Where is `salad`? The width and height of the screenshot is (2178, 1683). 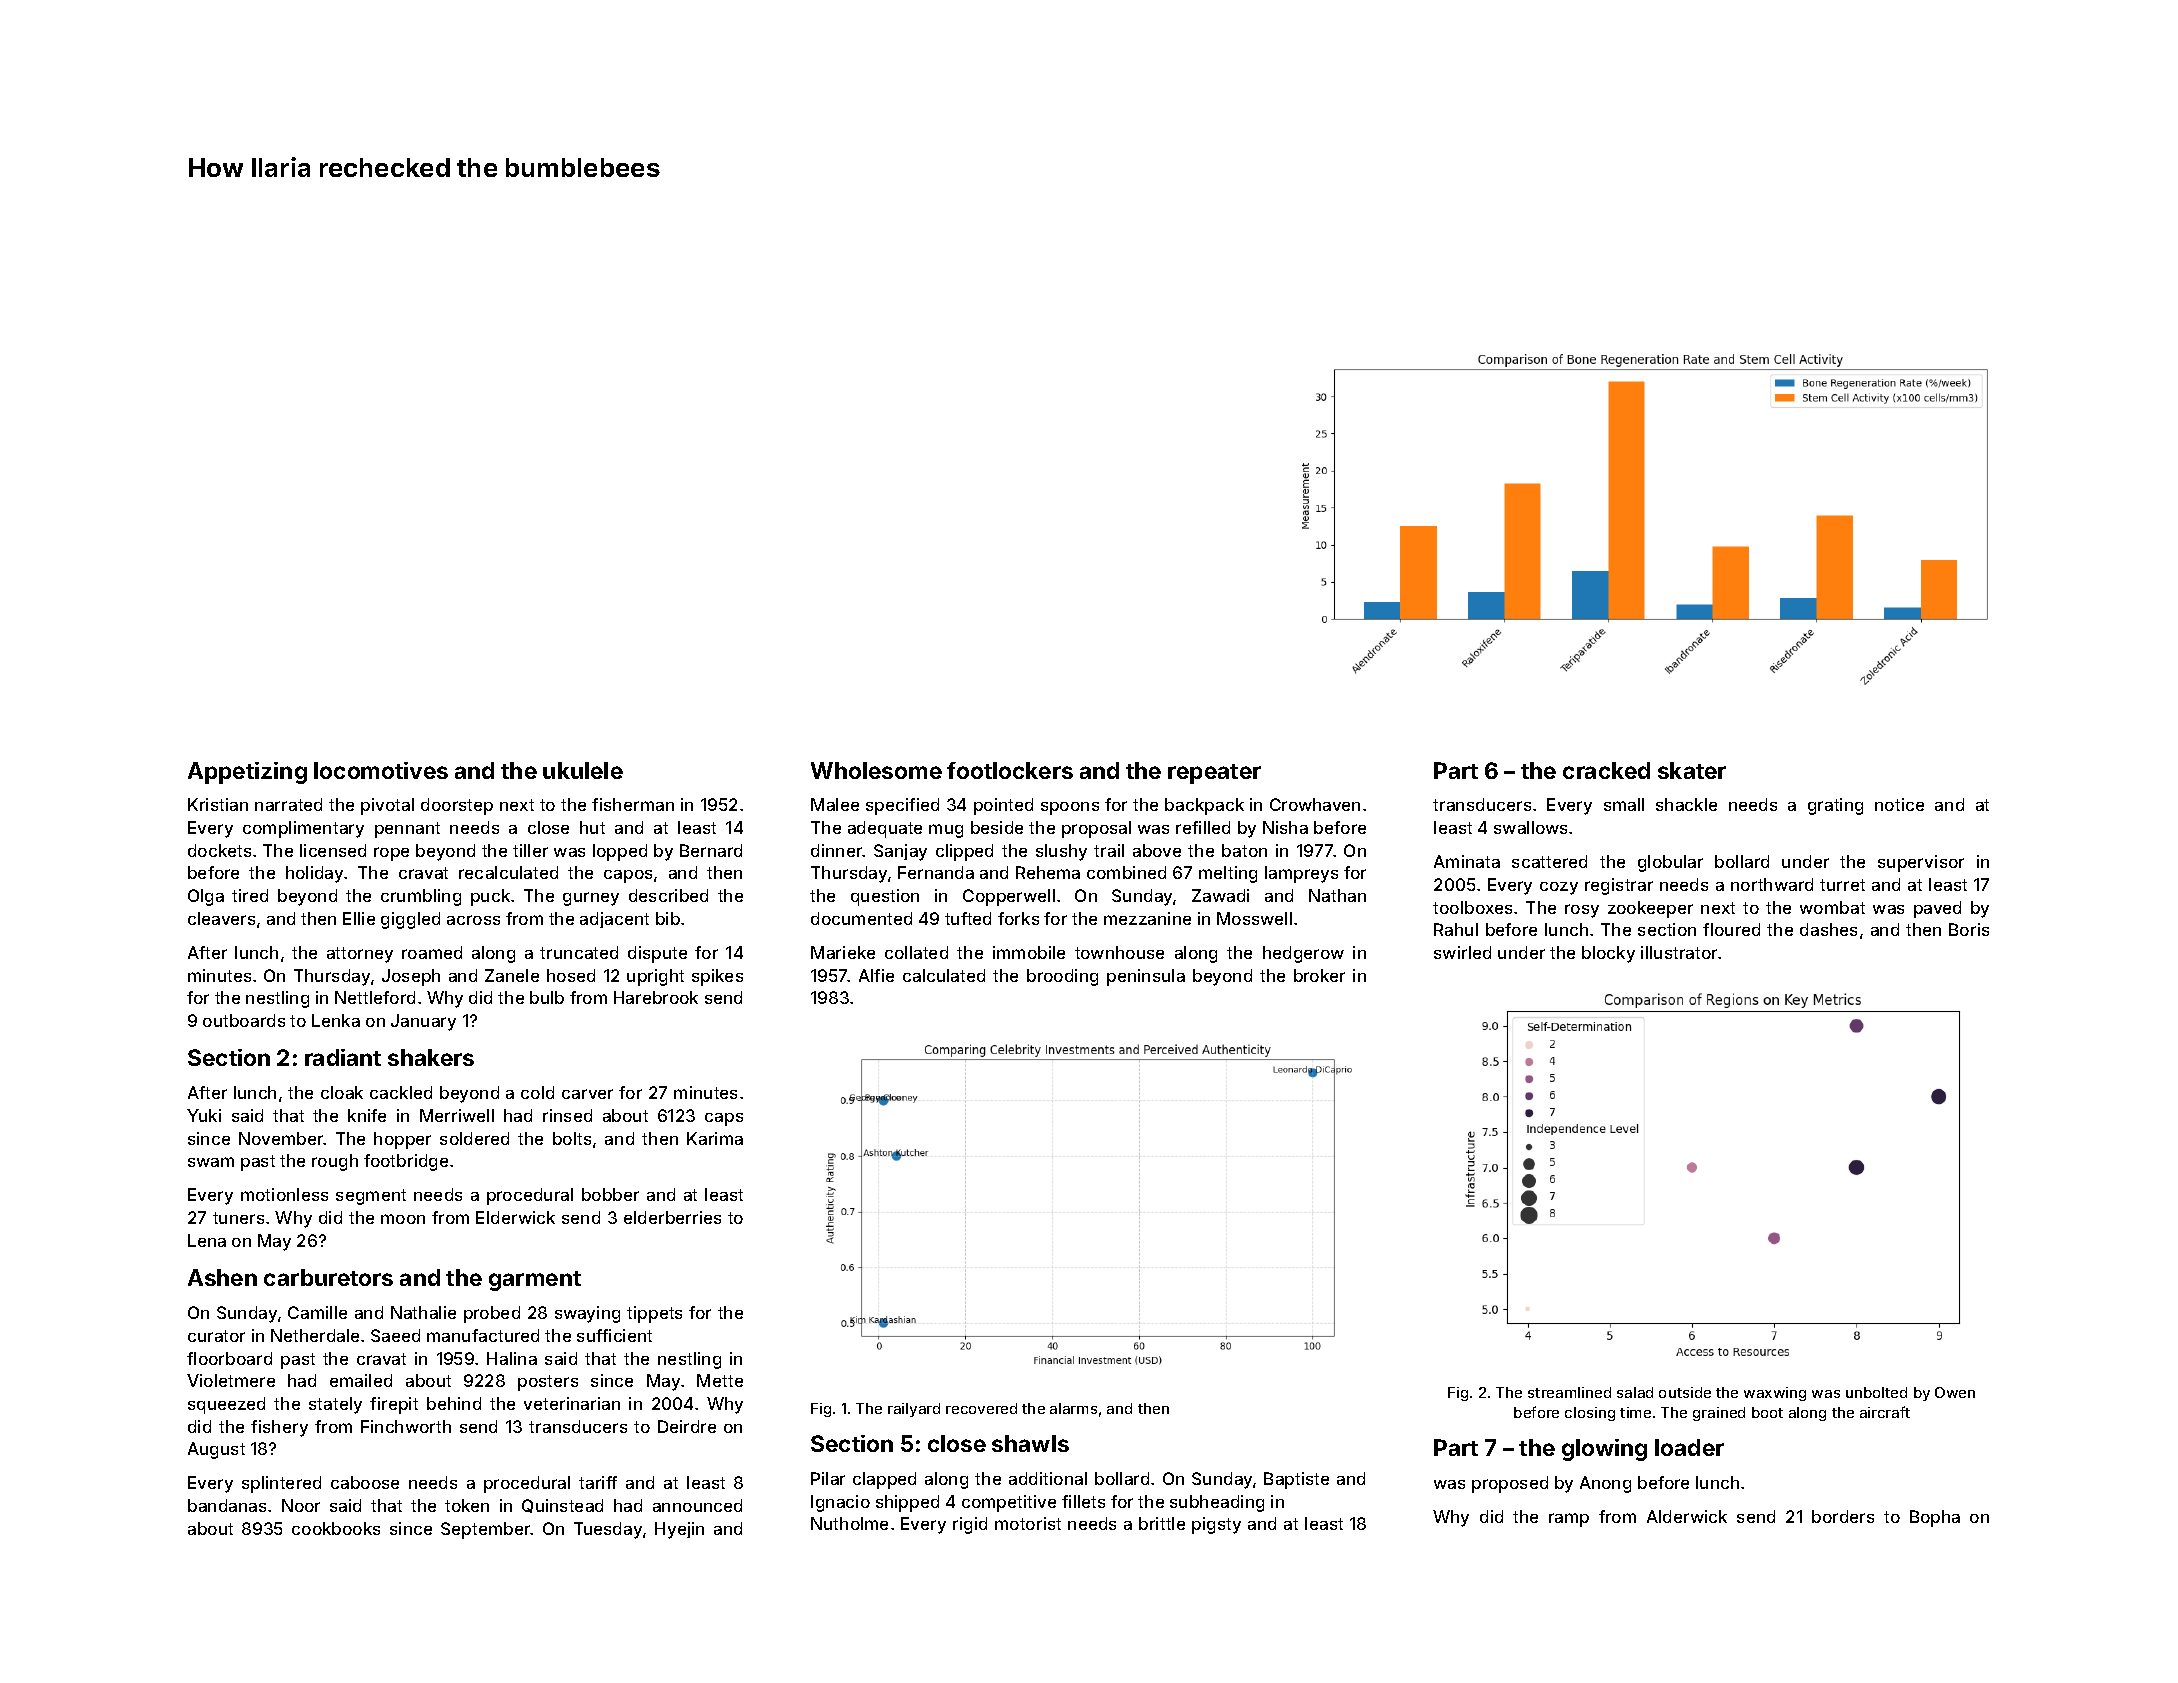
salad is located at coordinates (1635, 1392).
